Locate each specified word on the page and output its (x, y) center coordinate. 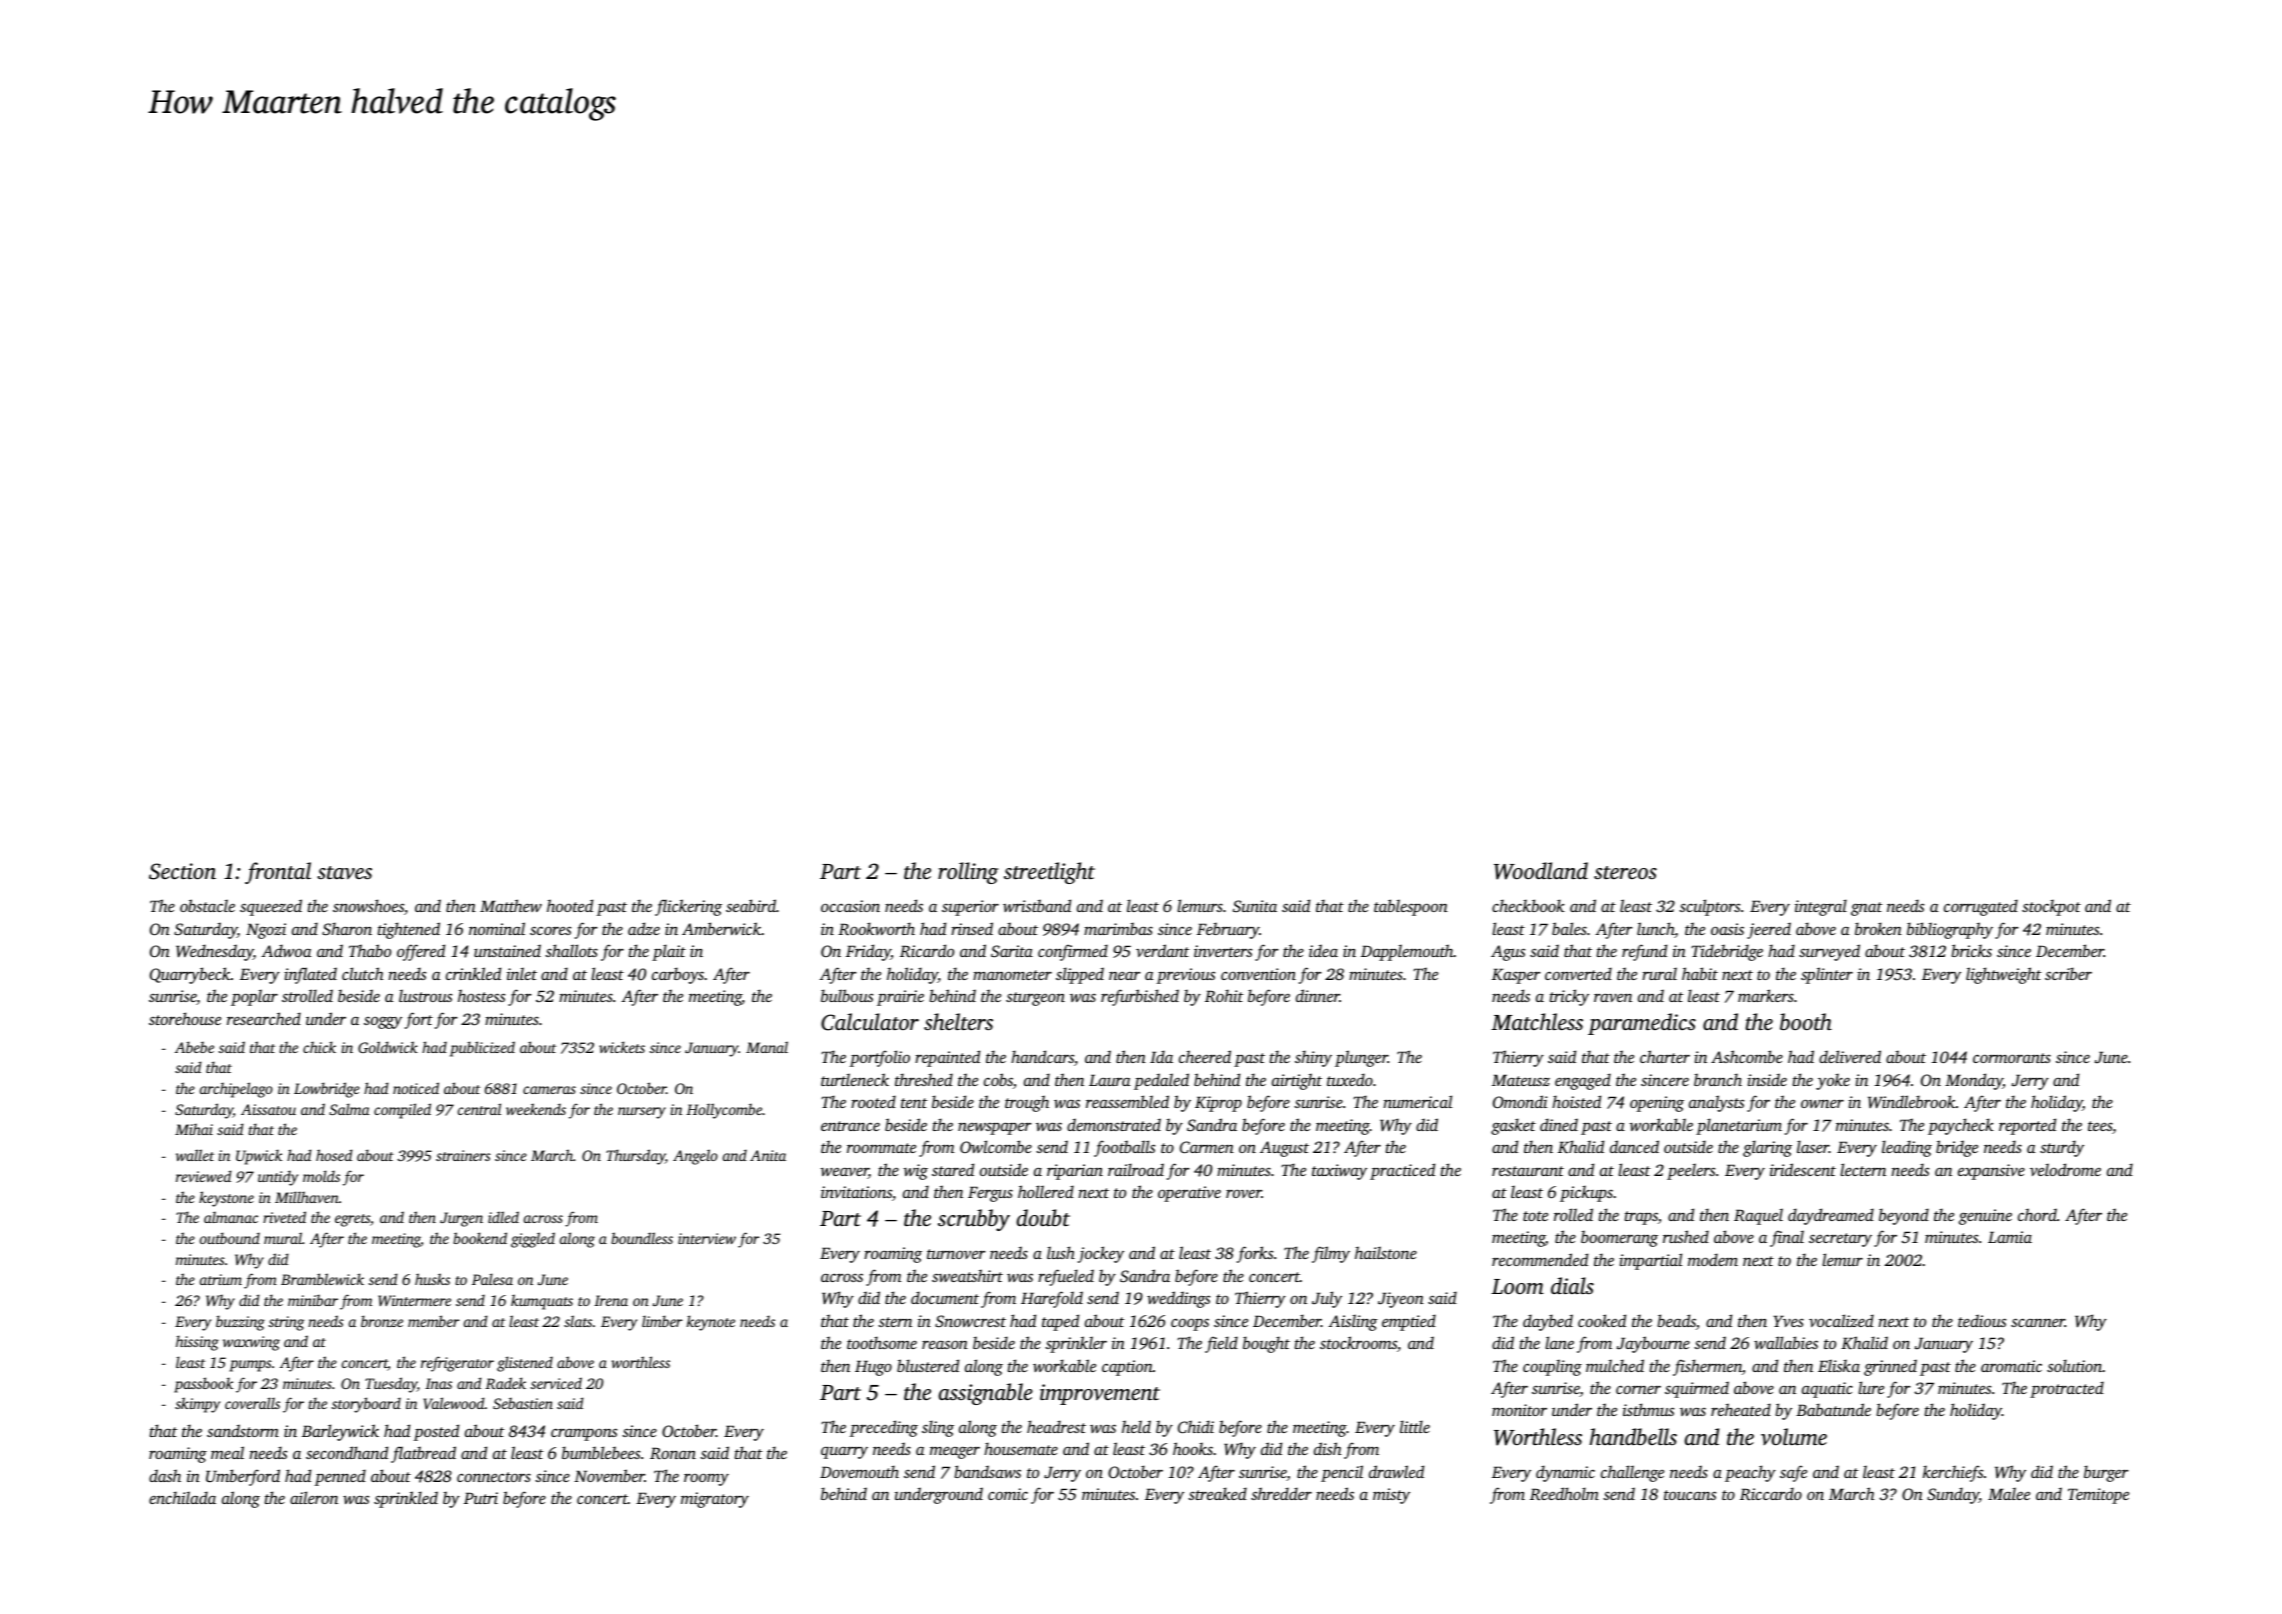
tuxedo (1350, 1079)
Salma (349, 1109)
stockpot (2051, 908)
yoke (1833, 1082)
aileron (314, 1497)
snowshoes (368, 905)
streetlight (1049, 873)
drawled (1396, 1471)
